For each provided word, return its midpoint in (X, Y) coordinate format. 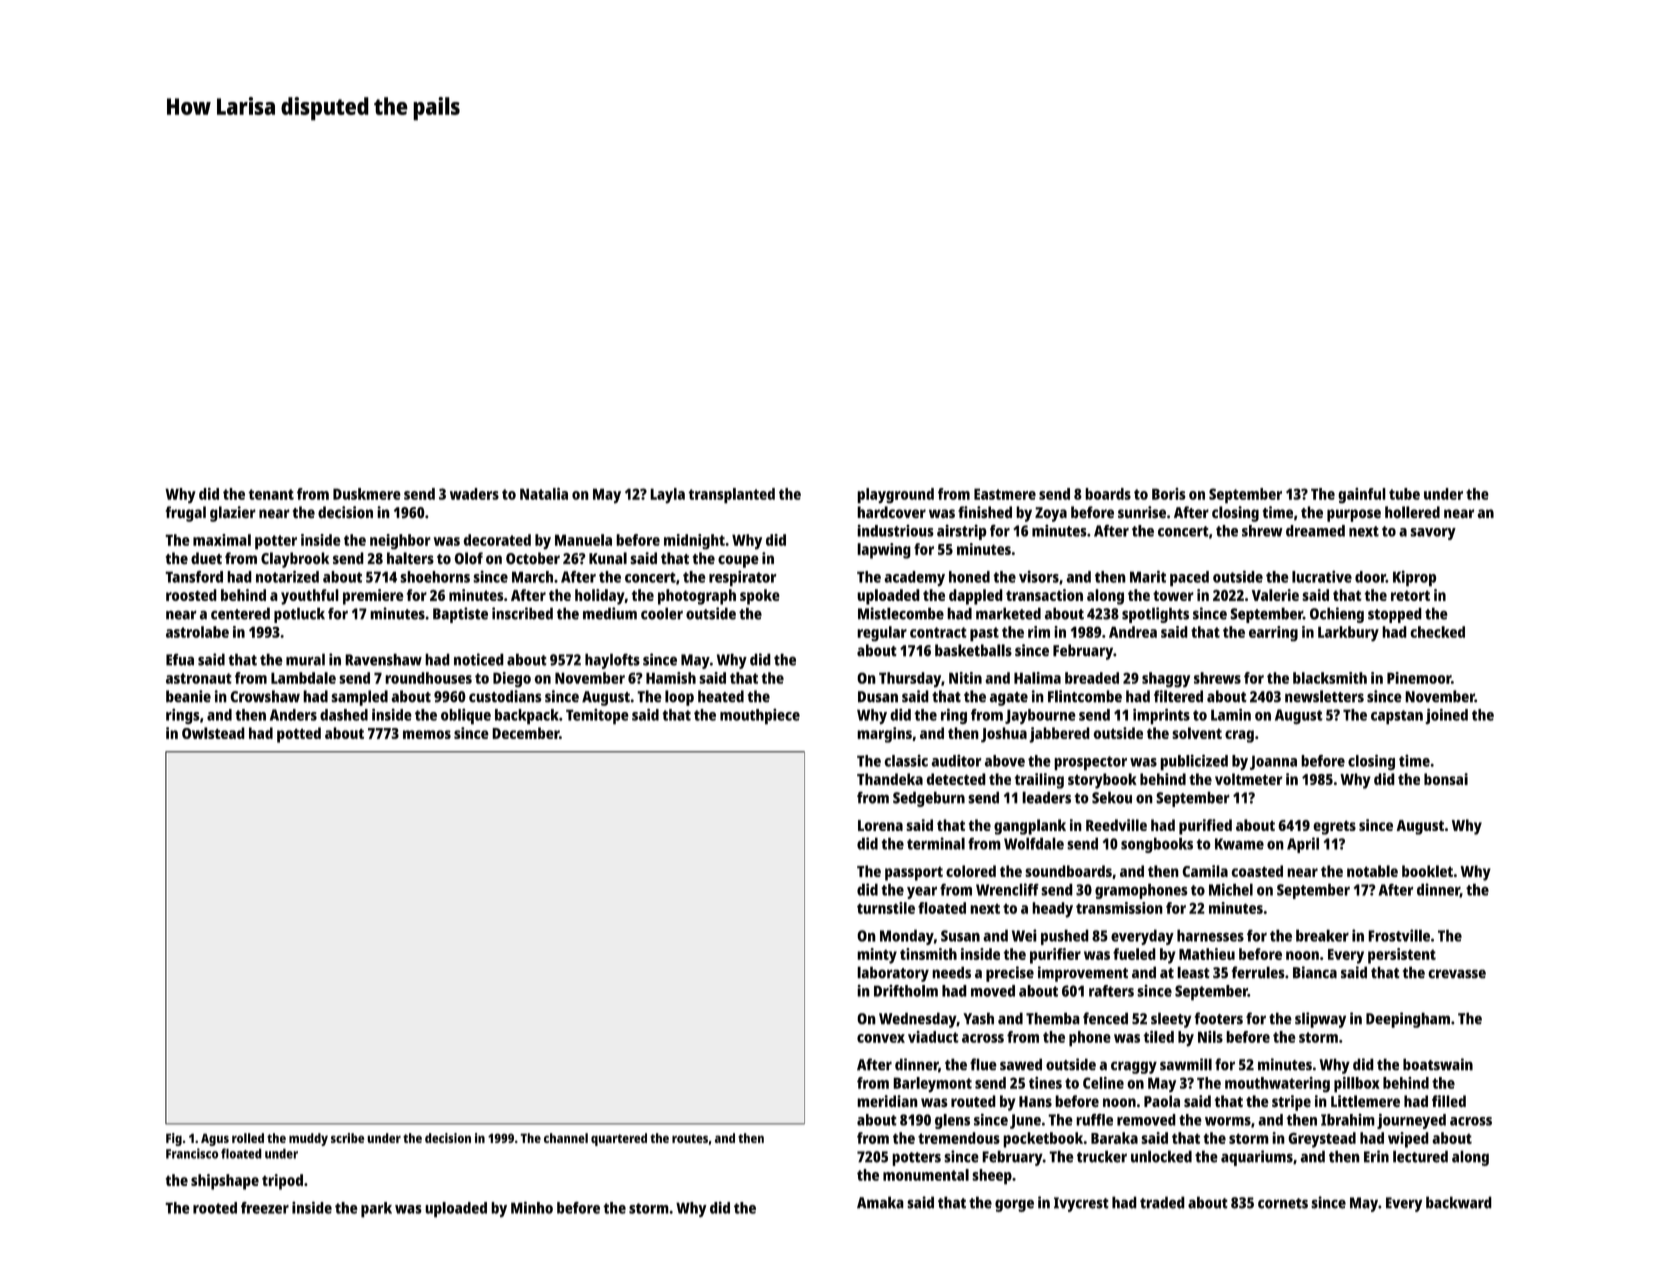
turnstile (886, 908)
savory (1433, 534)
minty (877, 956)
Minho (532, 1207)
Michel (1231, 889)
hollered (1412, 512)
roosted (191, 595)
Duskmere (367, 494)
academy (915, 578)
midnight (694, 542)
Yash (978, 1018)
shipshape (225, 1182)
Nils (1210, 1037)
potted (299, 735)
